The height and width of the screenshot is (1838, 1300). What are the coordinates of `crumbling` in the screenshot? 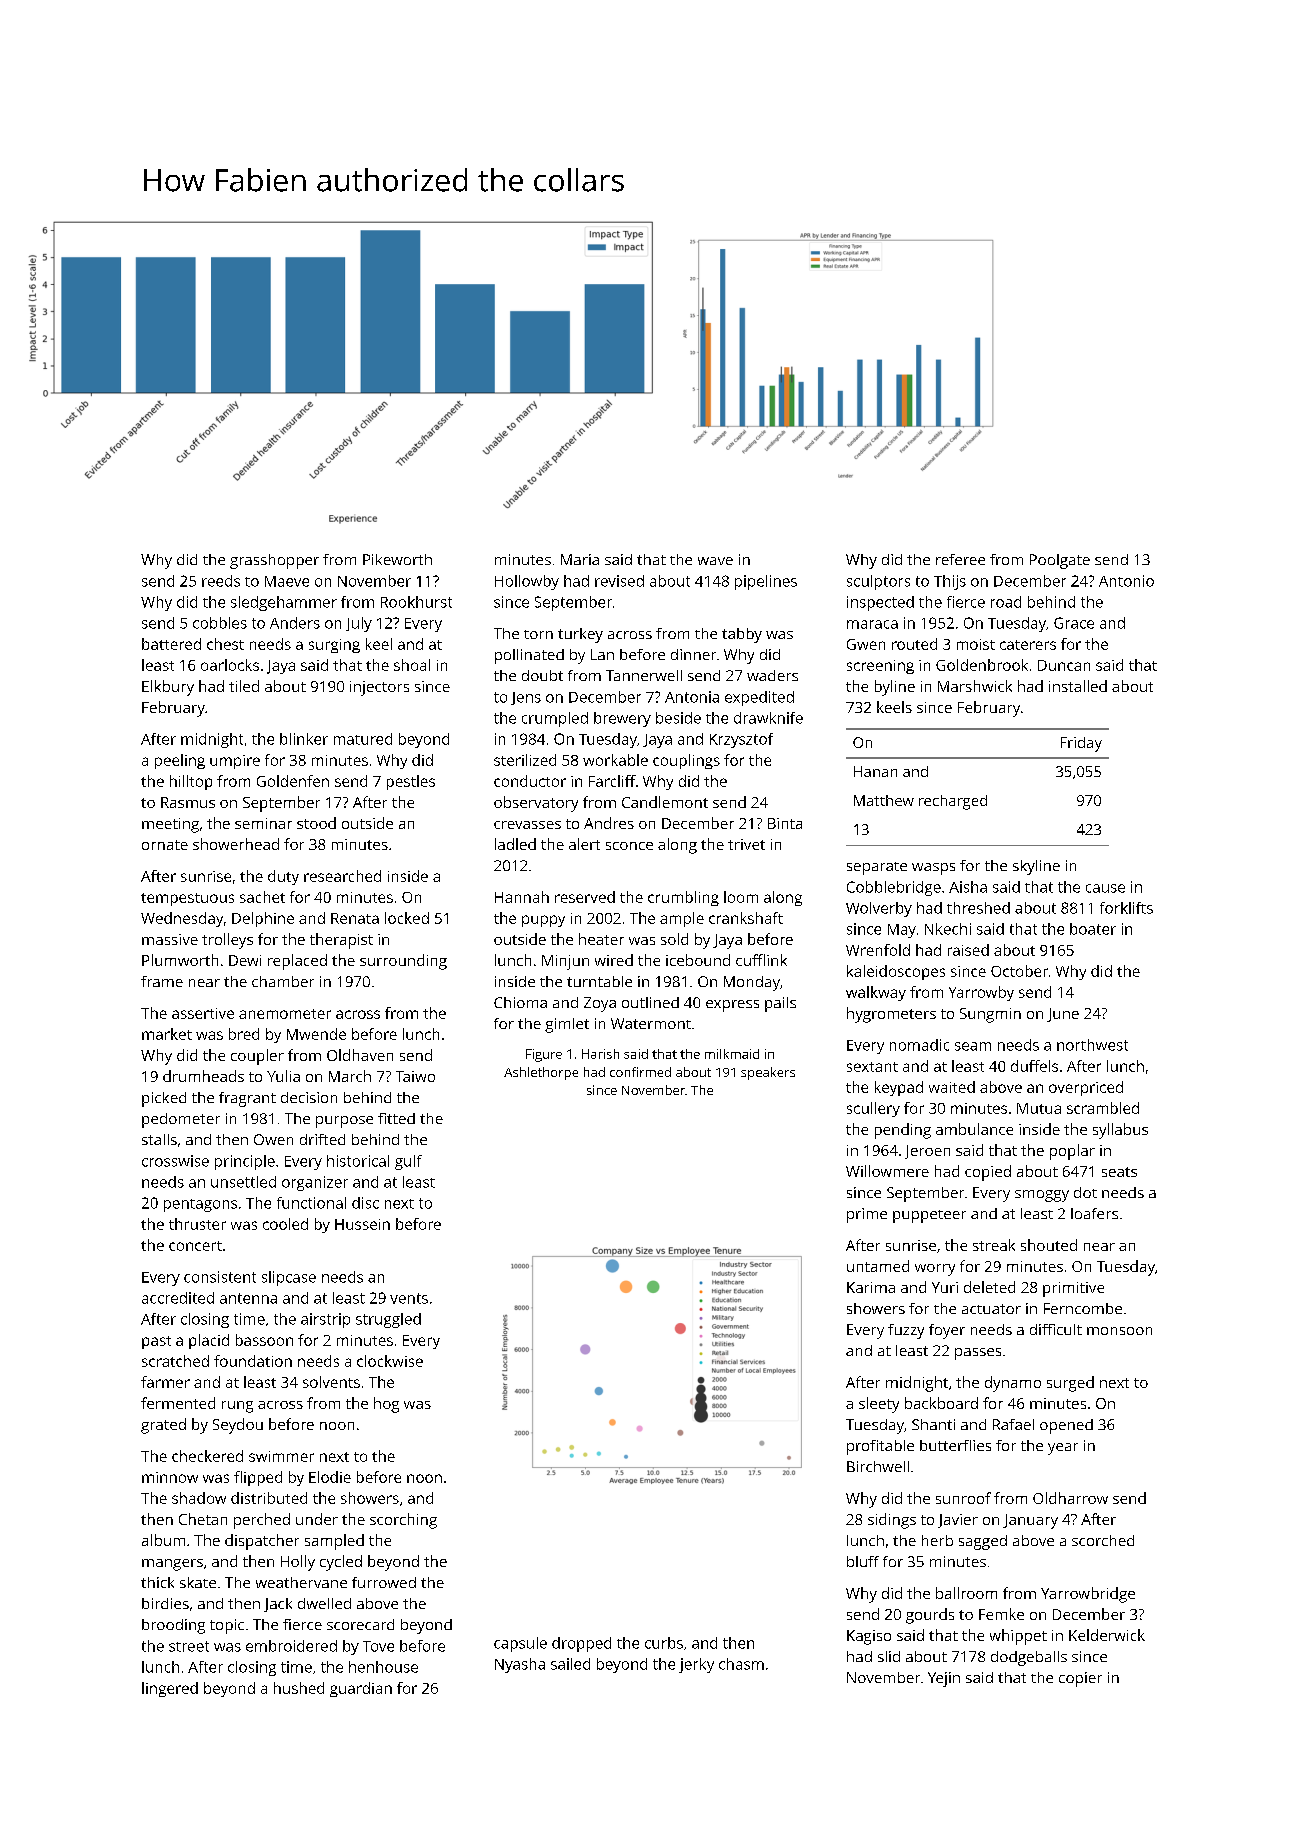 It's located at (683, 898).
